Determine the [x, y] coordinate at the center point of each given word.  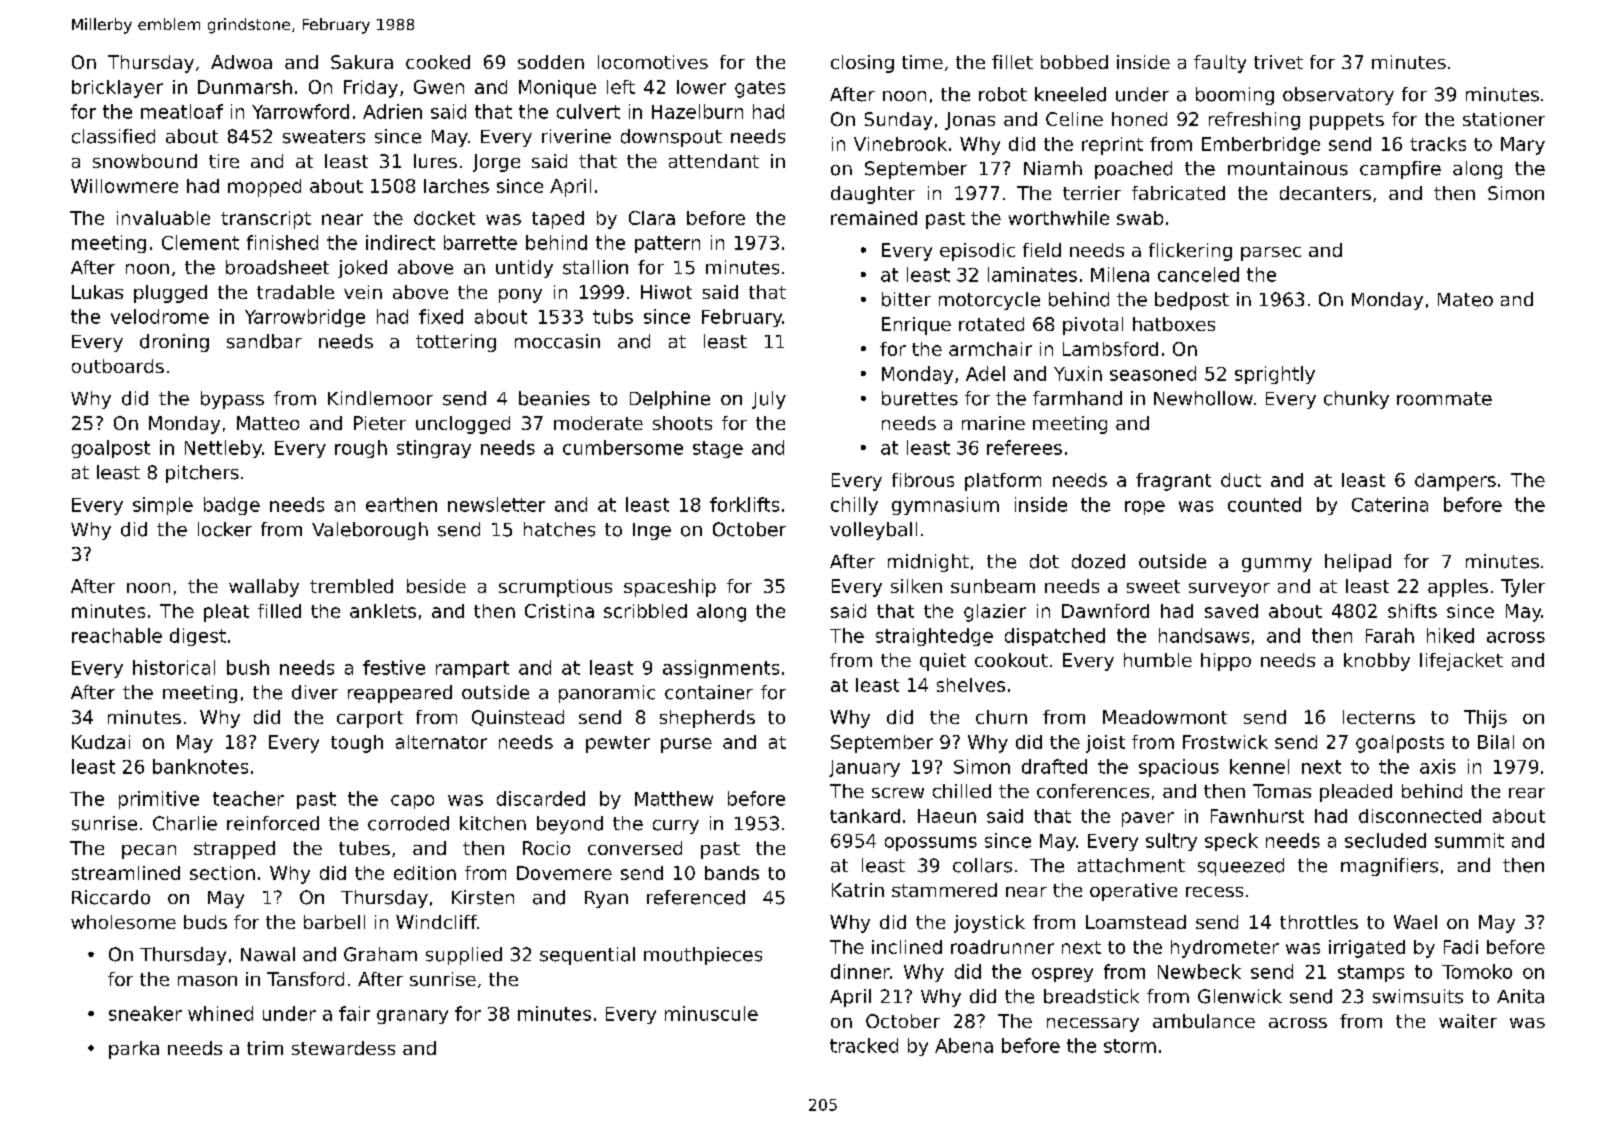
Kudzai [101, 742]
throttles [1319, 922]
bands [732, 873]
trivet [1278, 62]
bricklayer [117, 89]
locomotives [653, 62]
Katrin [858, 890]
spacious [1179, 768]
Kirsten [483, 897]
